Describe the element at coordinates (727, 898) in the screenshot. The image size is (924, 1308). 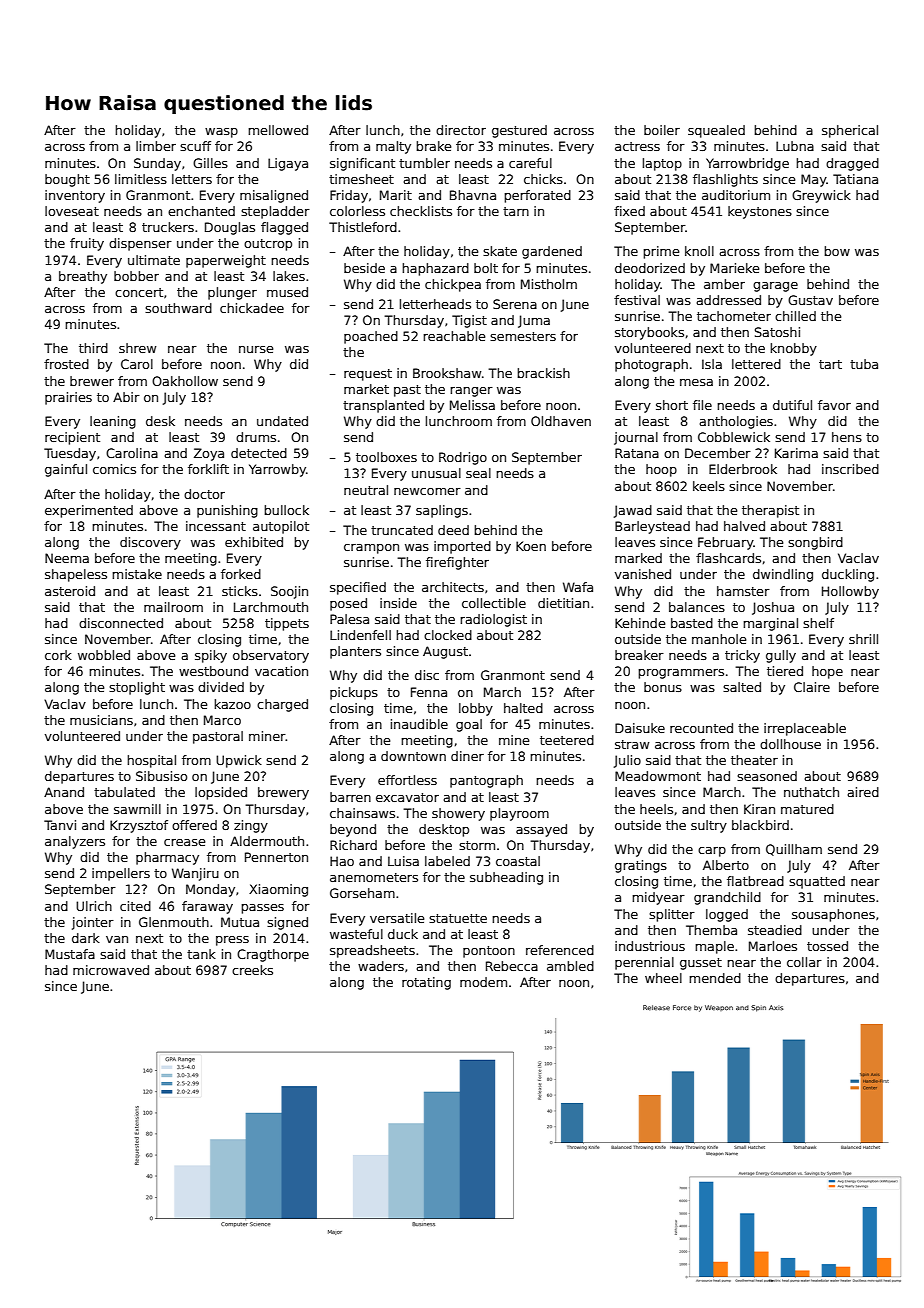
I see `grandchild` at that location.
